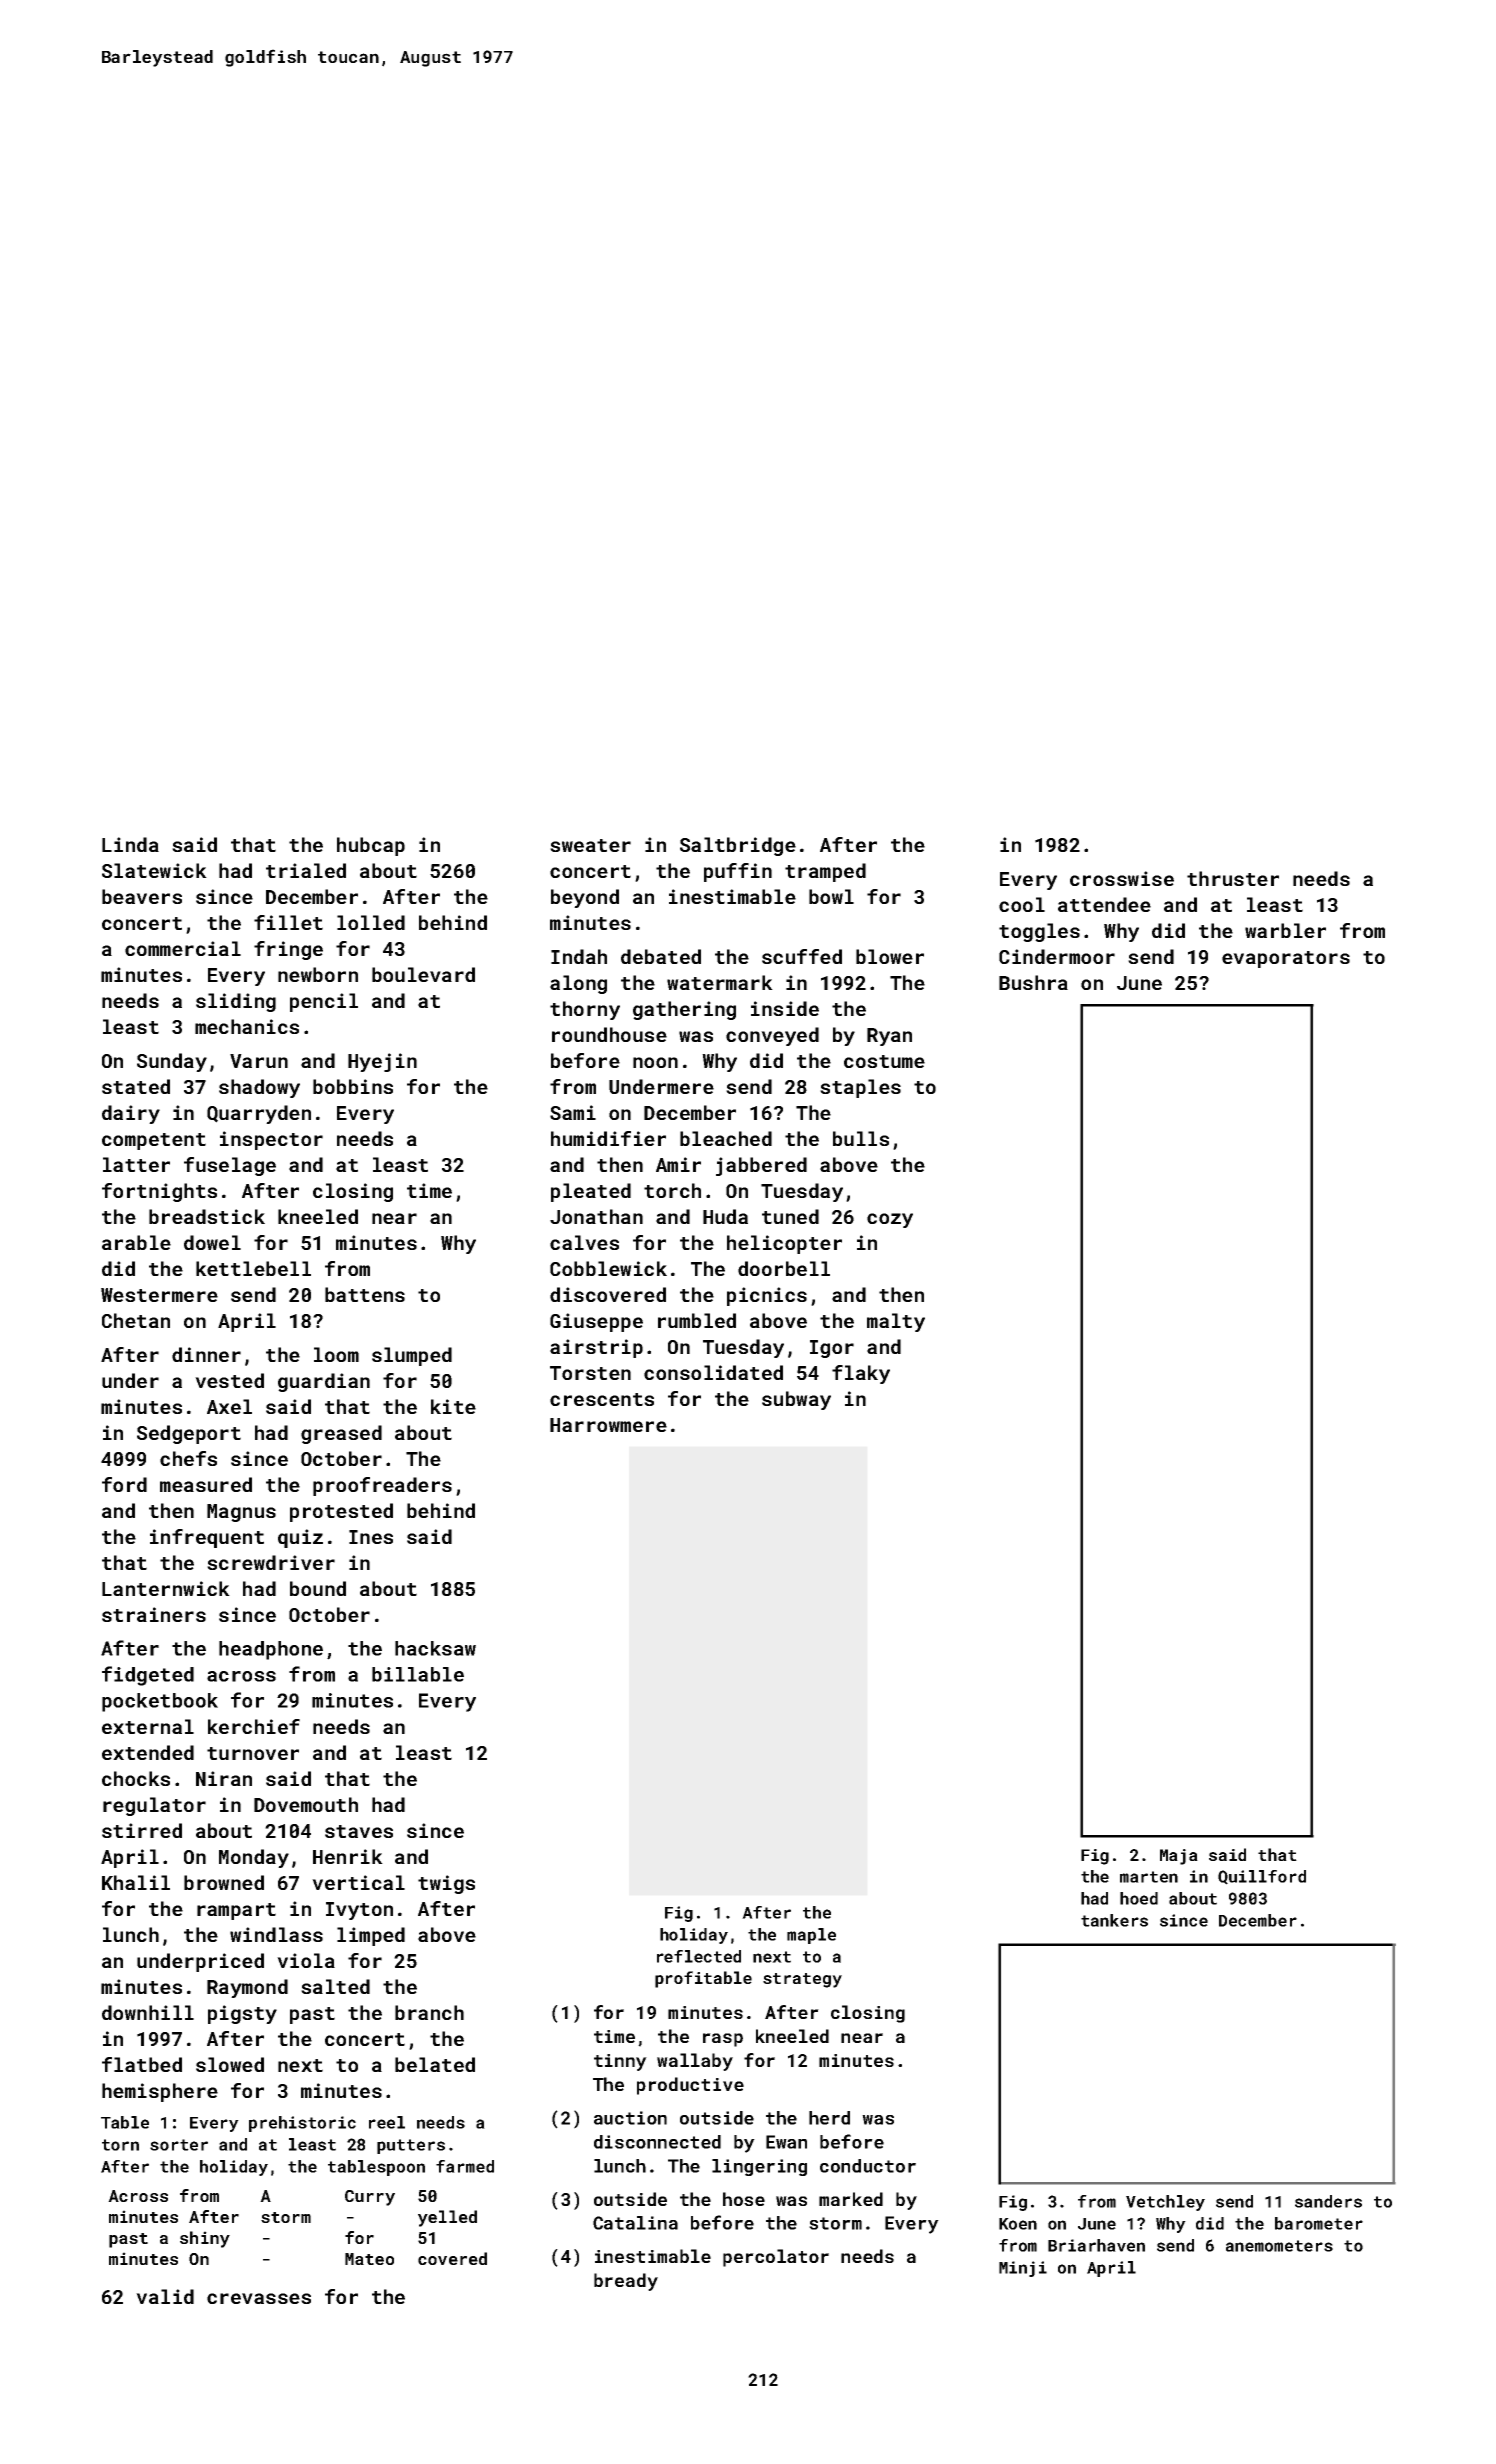  I want to click on reflected, so click(699, 1956).
